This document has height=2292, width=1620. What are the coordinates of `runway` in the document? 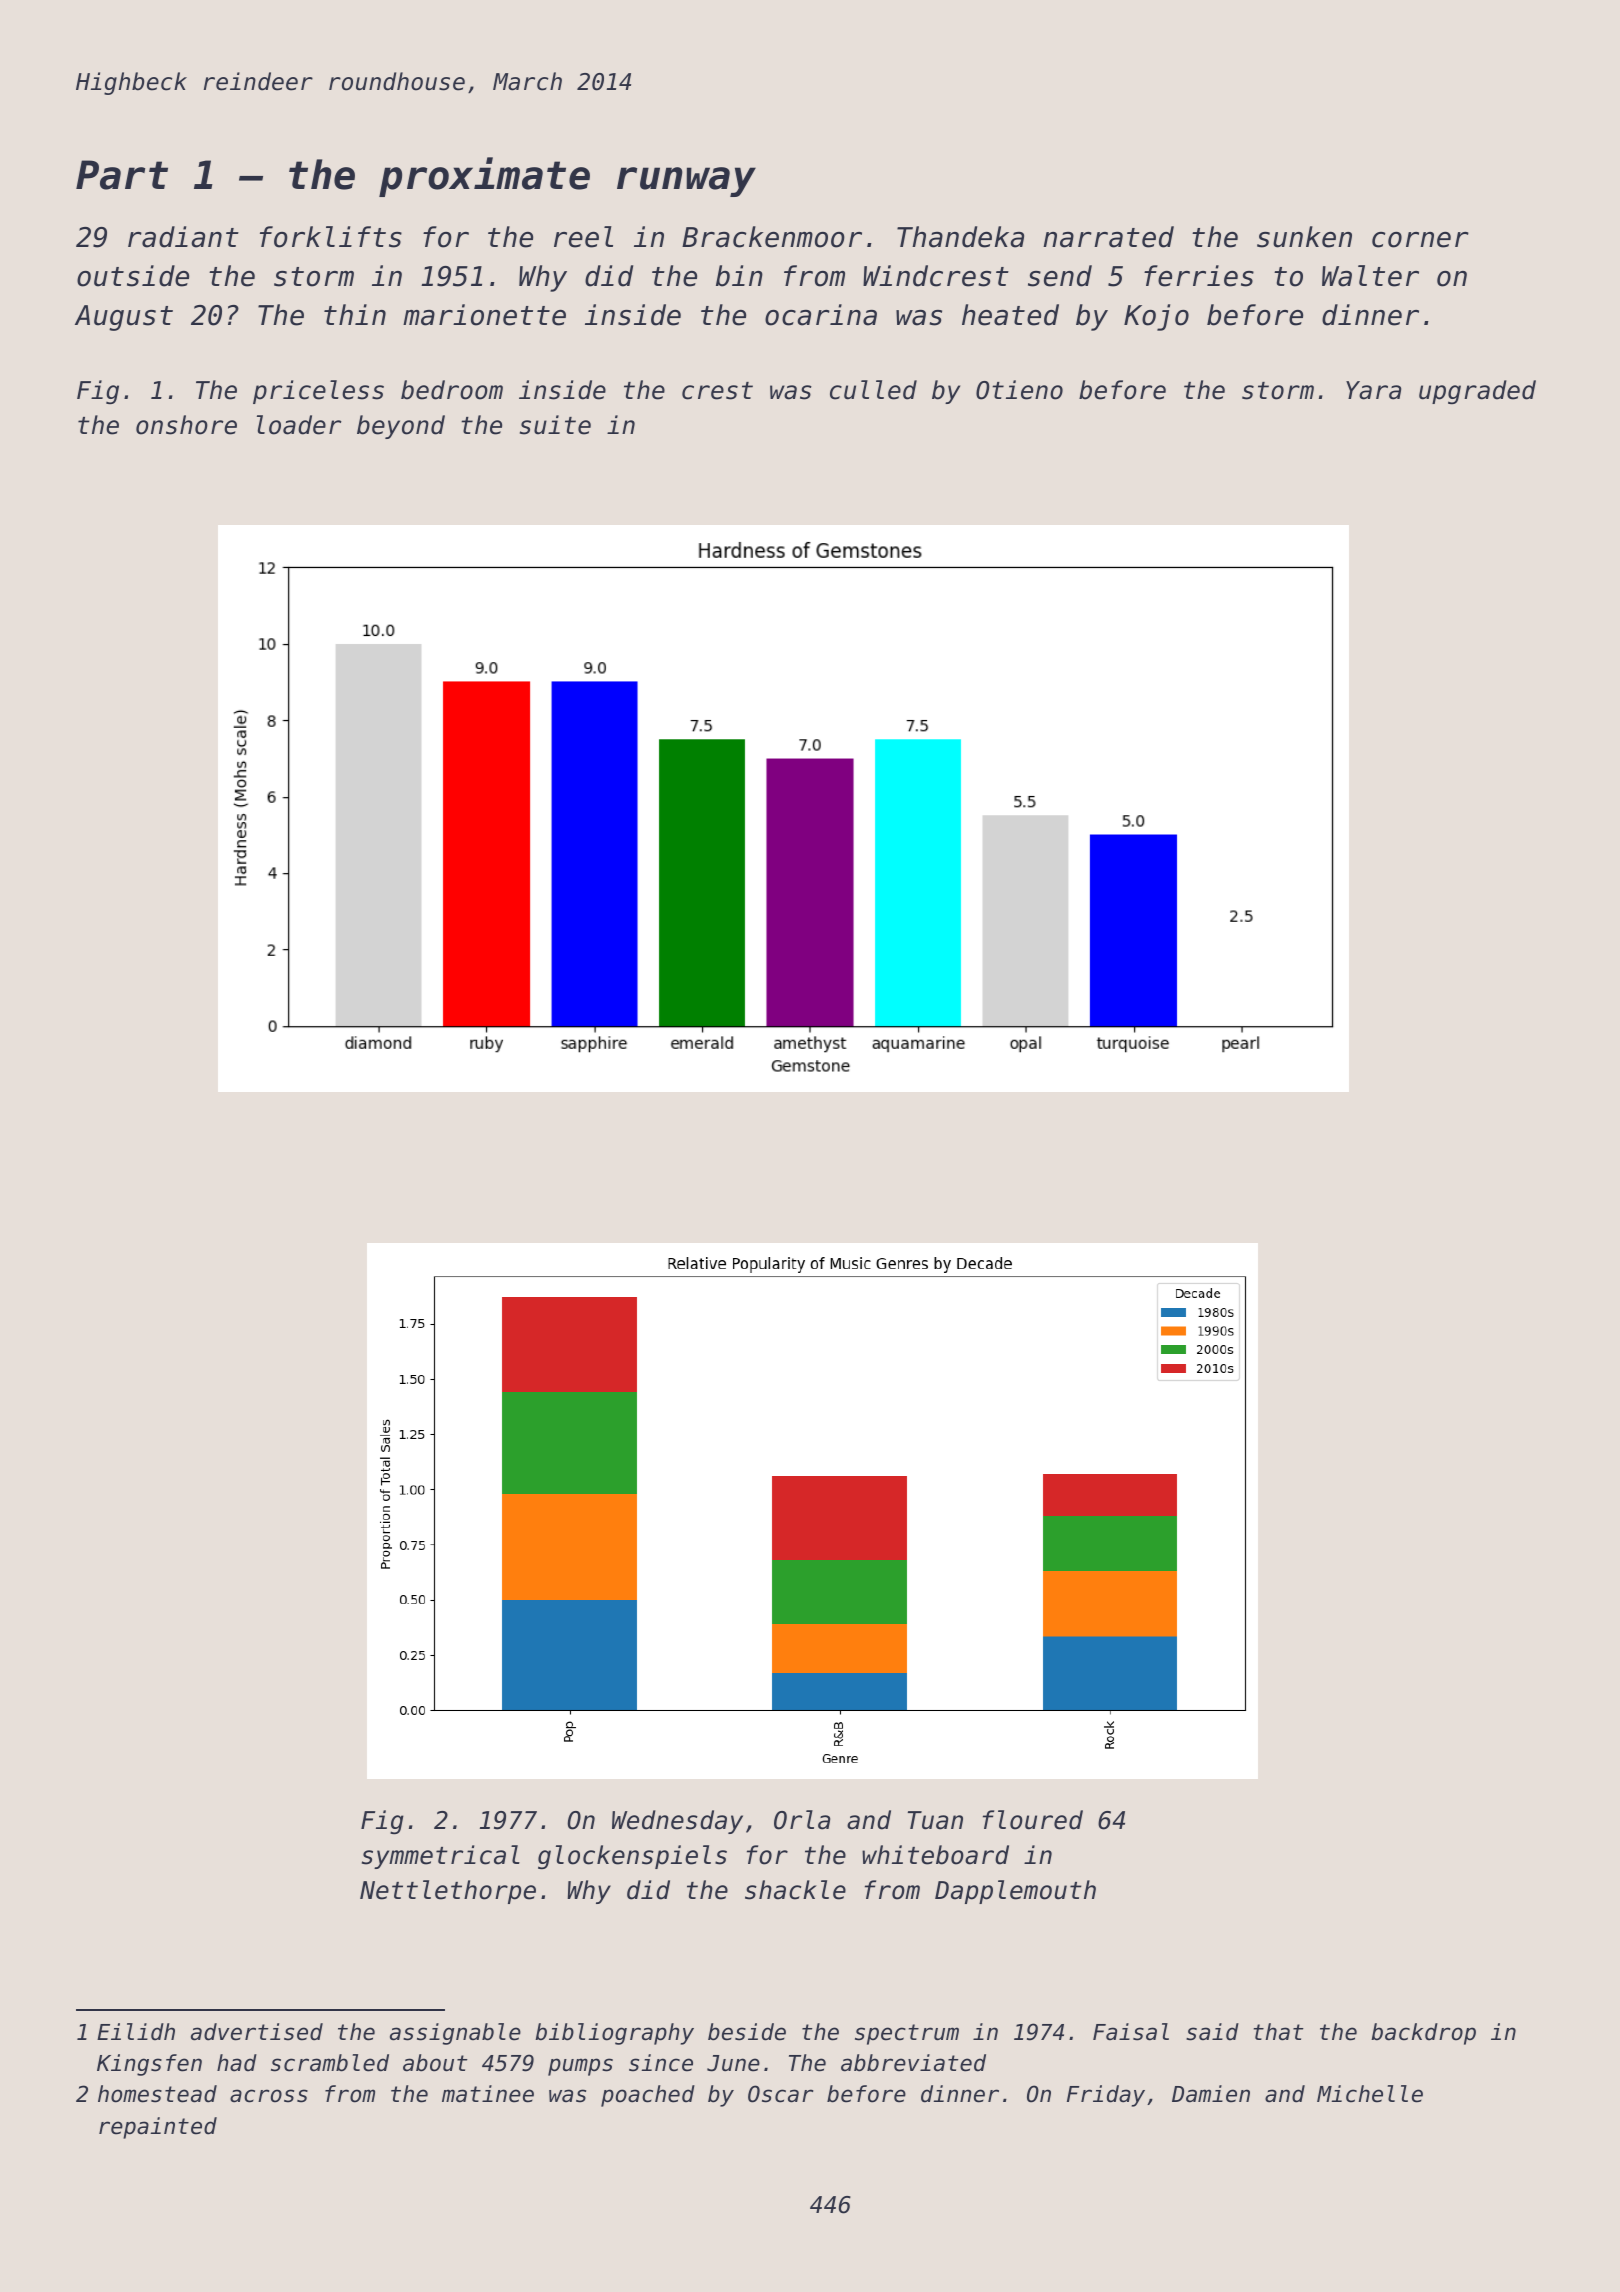 It's located at (686, 182).
